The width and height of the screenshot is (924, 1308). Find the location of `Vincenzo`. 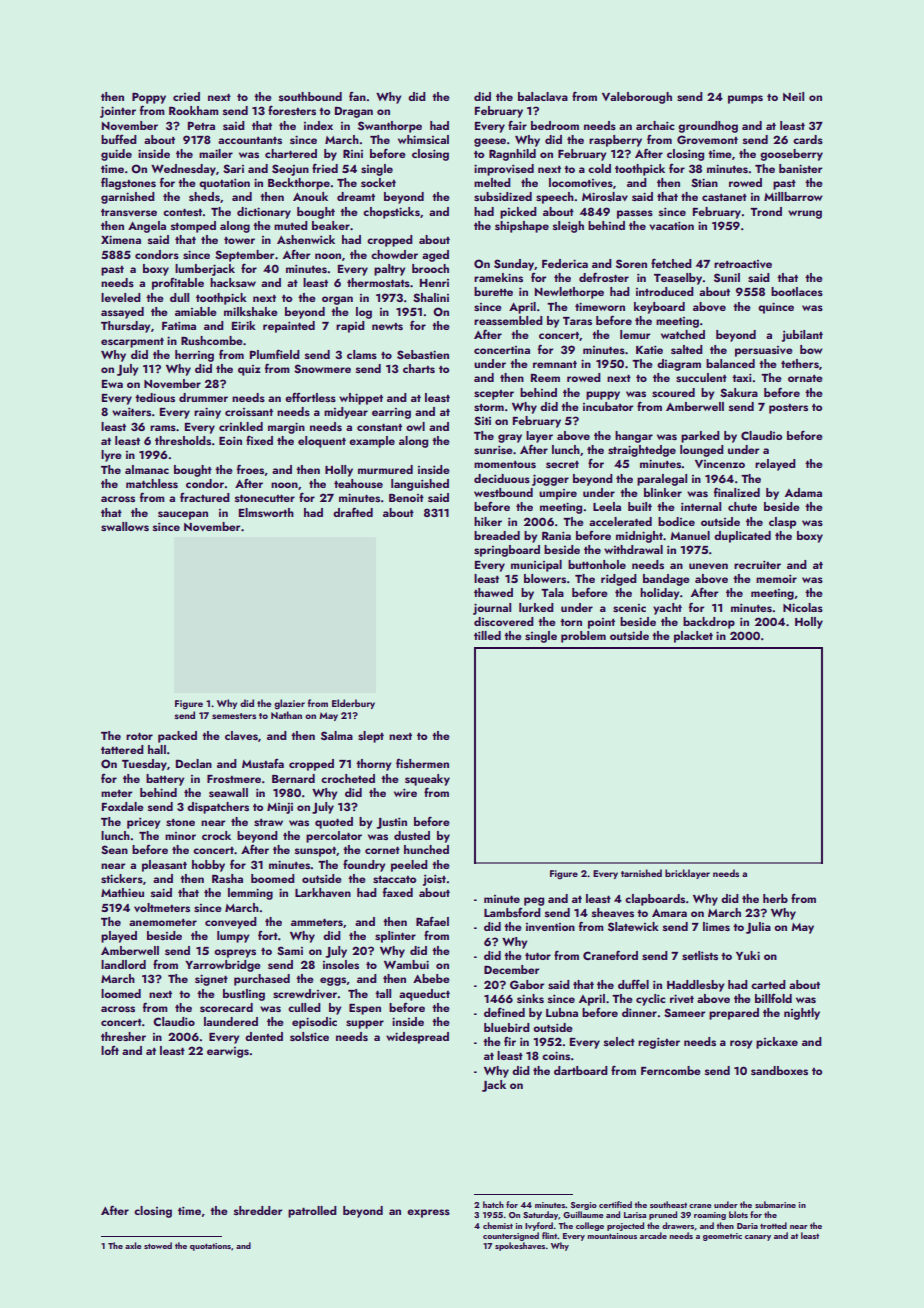

Vincenzo is located at coordinates (720, 464).
